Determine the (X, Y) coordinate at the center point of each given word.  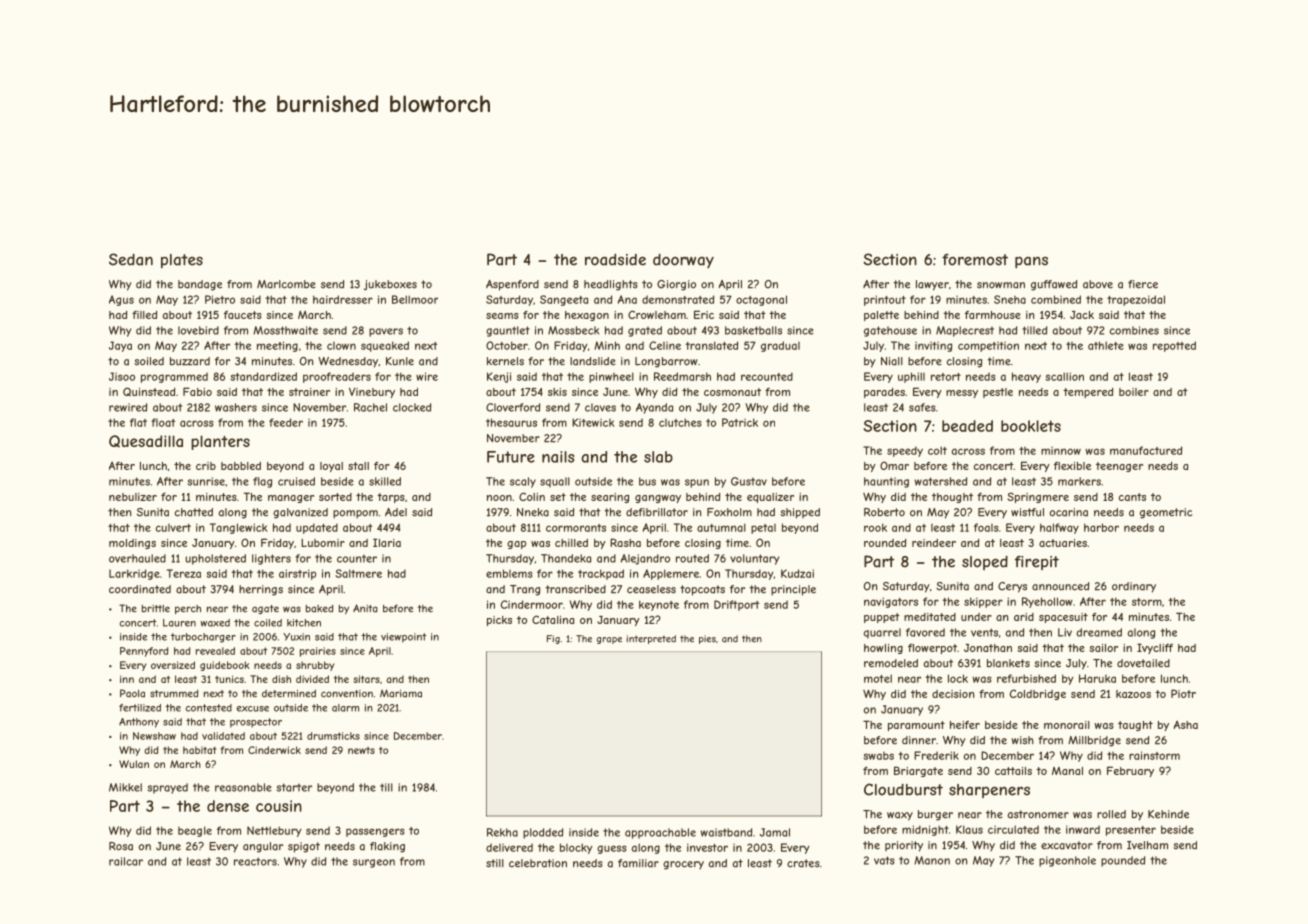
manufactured (1146, 450)
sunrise (206, 481)
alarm (345, 708)
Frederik (936, 755)
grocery (683, 865)
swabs (878, 756)
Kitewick (593, 422)
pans (1031, 263)
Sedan (131, 259)
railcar (126, 861)
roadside (615, 259)
